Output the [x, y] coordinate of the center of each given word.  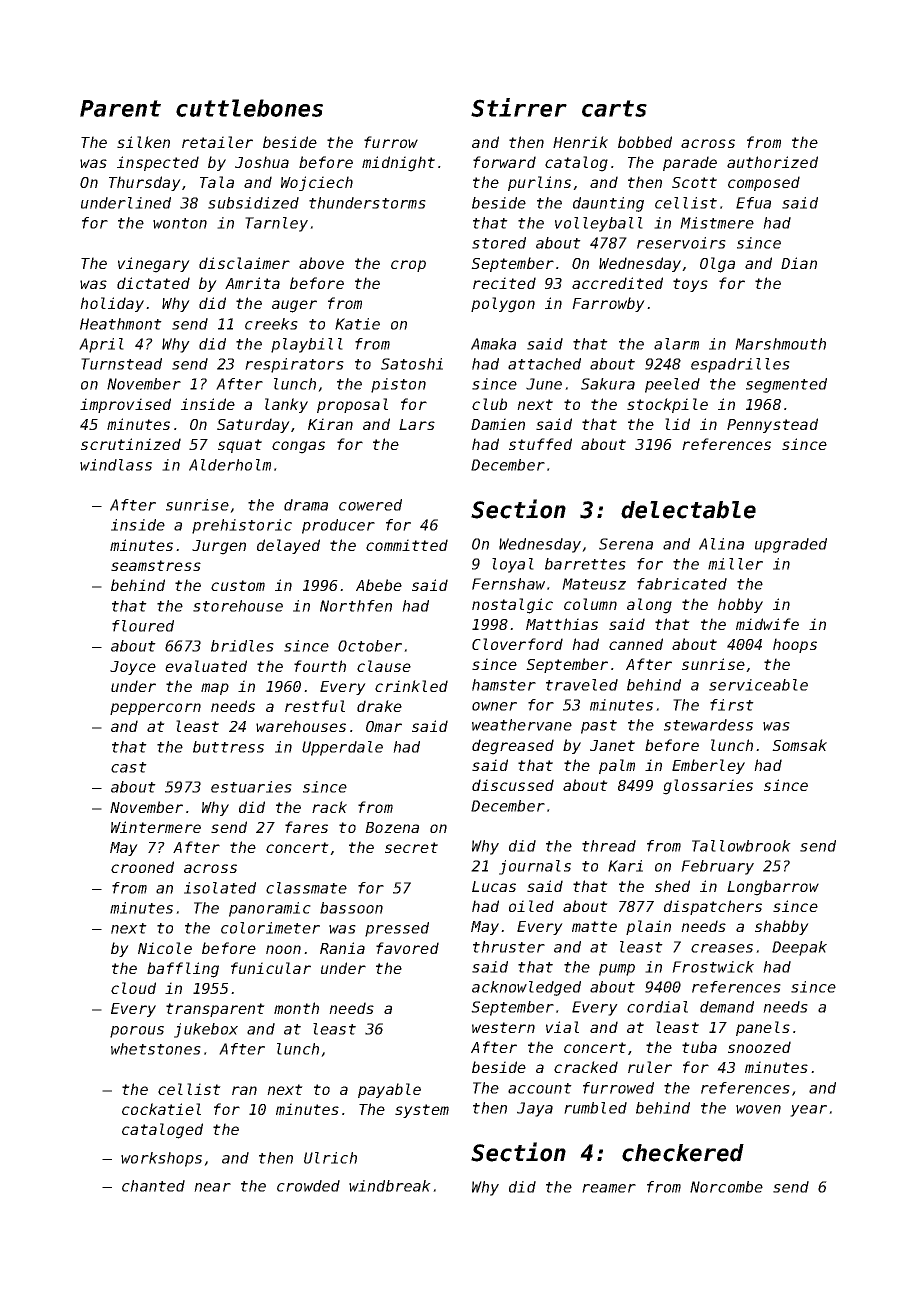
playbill [307, 345]
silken [143, 142]
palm [617, 766]
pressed [397, 929]
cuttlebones [249, 108]
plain [648, 927]
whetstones [156, 1049]
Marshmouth [780, 344]
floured [143, 626]
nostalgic [512, 606]
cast [129, 767]
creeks [271, 324]
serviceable [758, 685]
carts [614, 108]
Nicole [165, 948]
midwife [767, 624]
